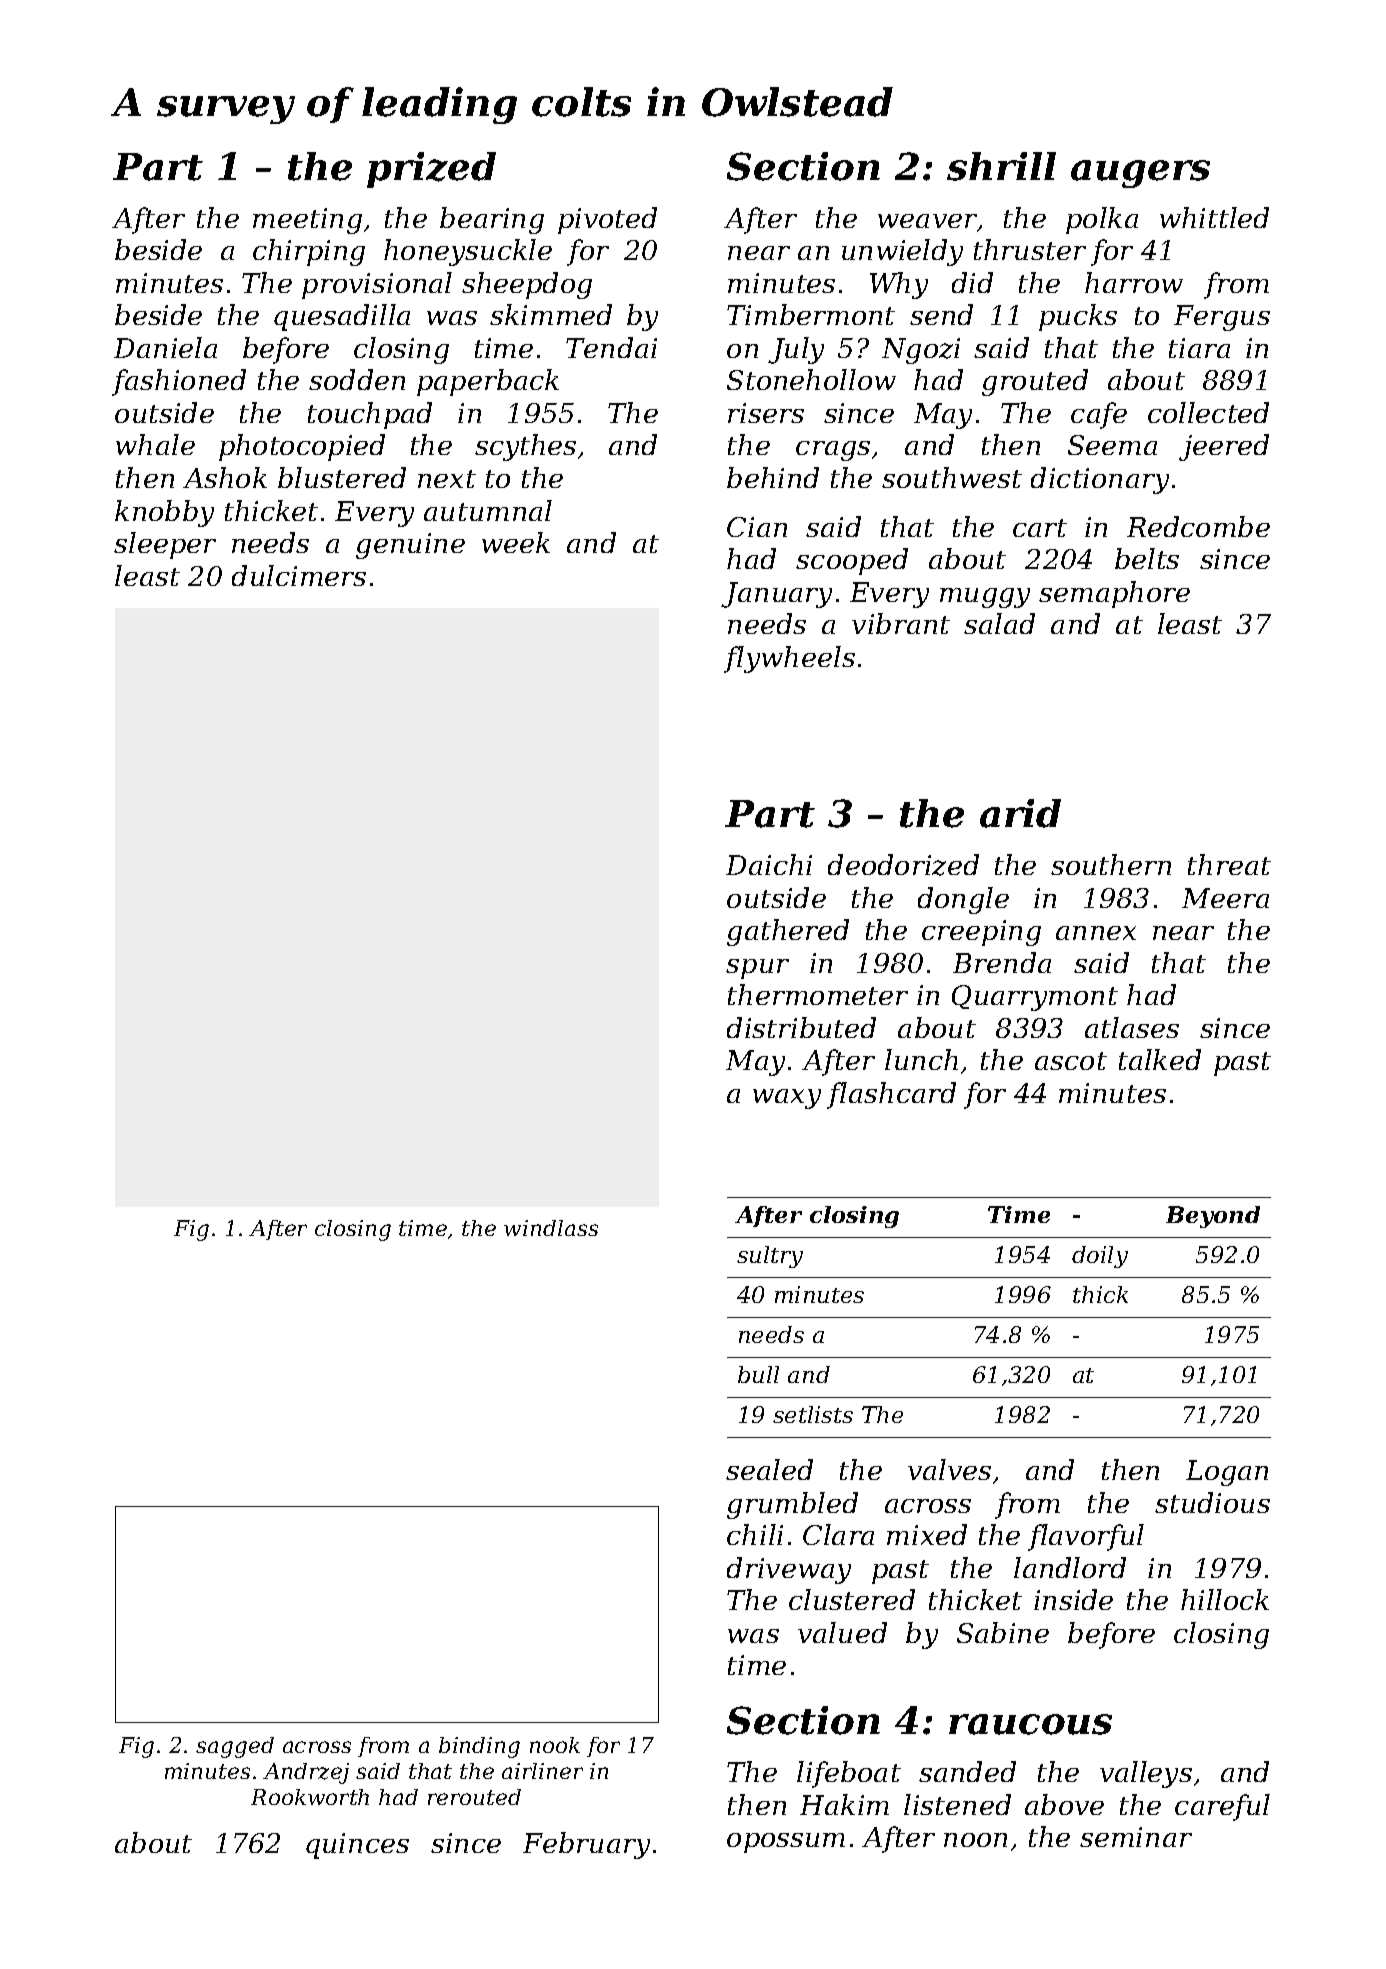 The height and width of the image is (1969, 1386). I want to click on pivoted, so click(607, 220).
